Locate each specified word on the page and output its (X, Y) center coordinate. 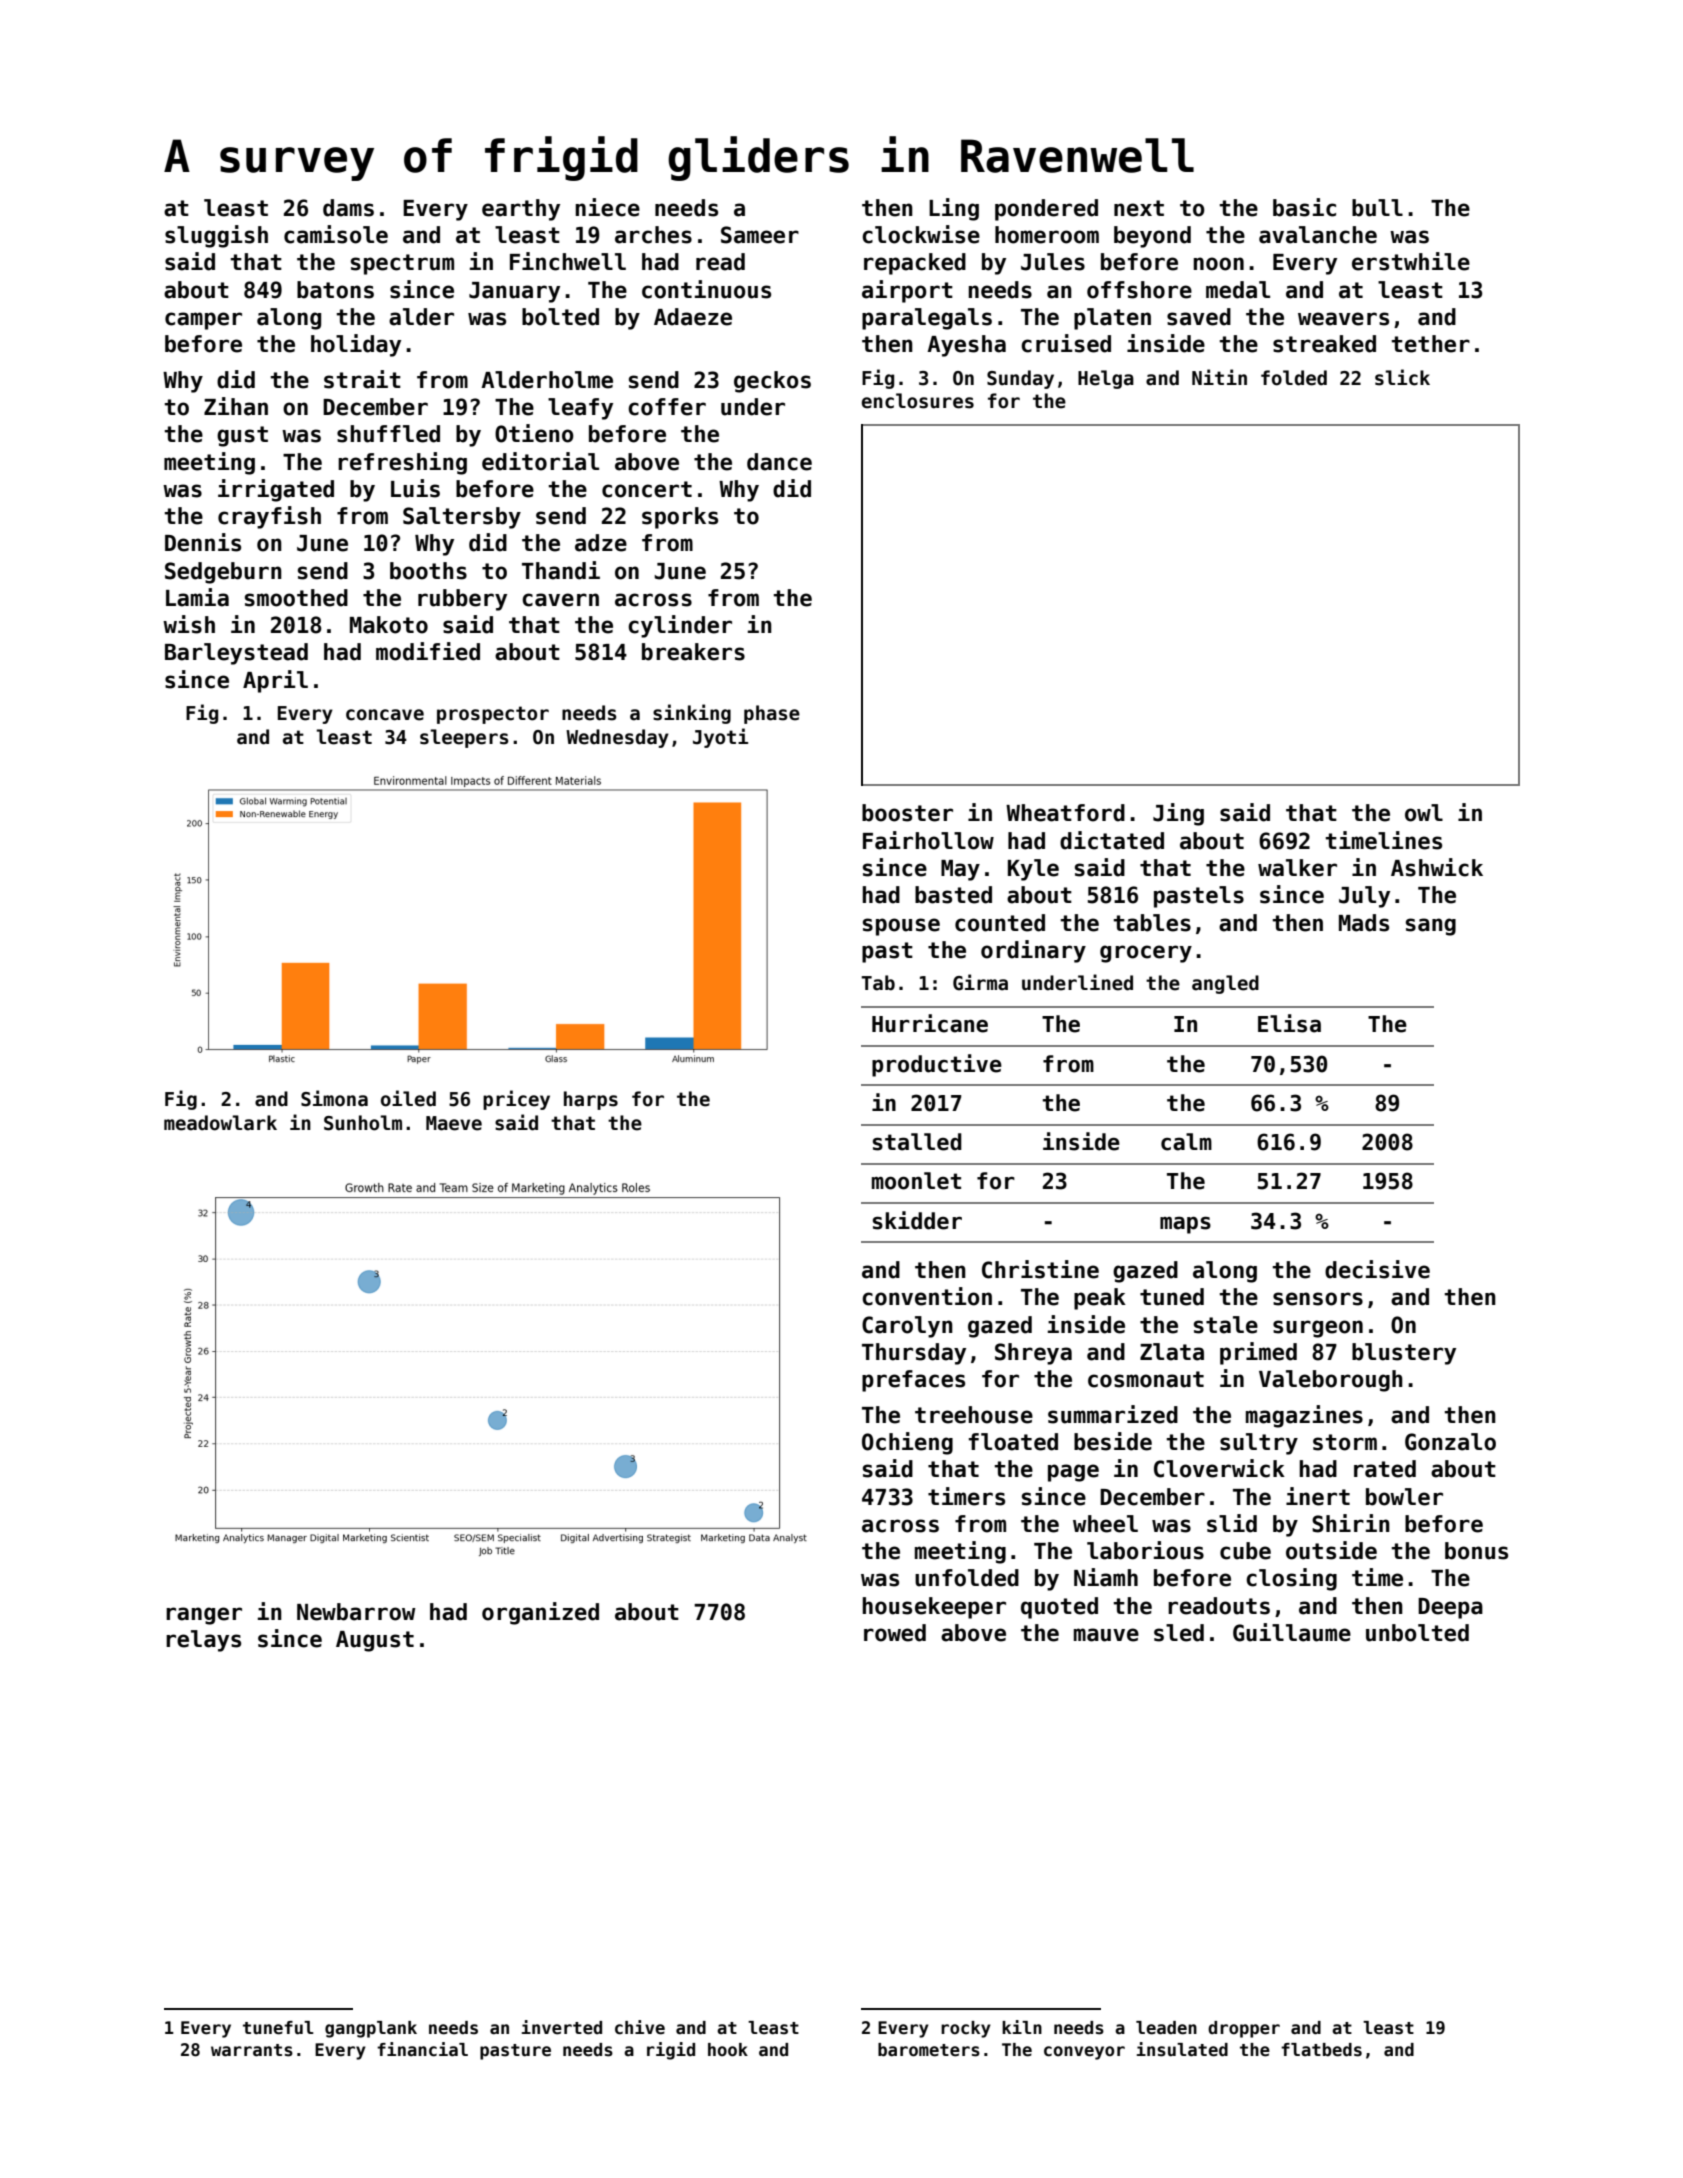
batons (335, 290)
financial (422, 2049)
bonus (1476, 1551)
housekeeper (934, 1608)
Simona (334, 1098)
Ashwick (1437, 867)
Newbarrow (356, 1612)
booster (907, 813)
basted (953, 895)
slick (1402, 377)
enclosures (918, 401)
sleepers (464, 738)
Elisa (1289, 1023)
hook (728, 2050)
